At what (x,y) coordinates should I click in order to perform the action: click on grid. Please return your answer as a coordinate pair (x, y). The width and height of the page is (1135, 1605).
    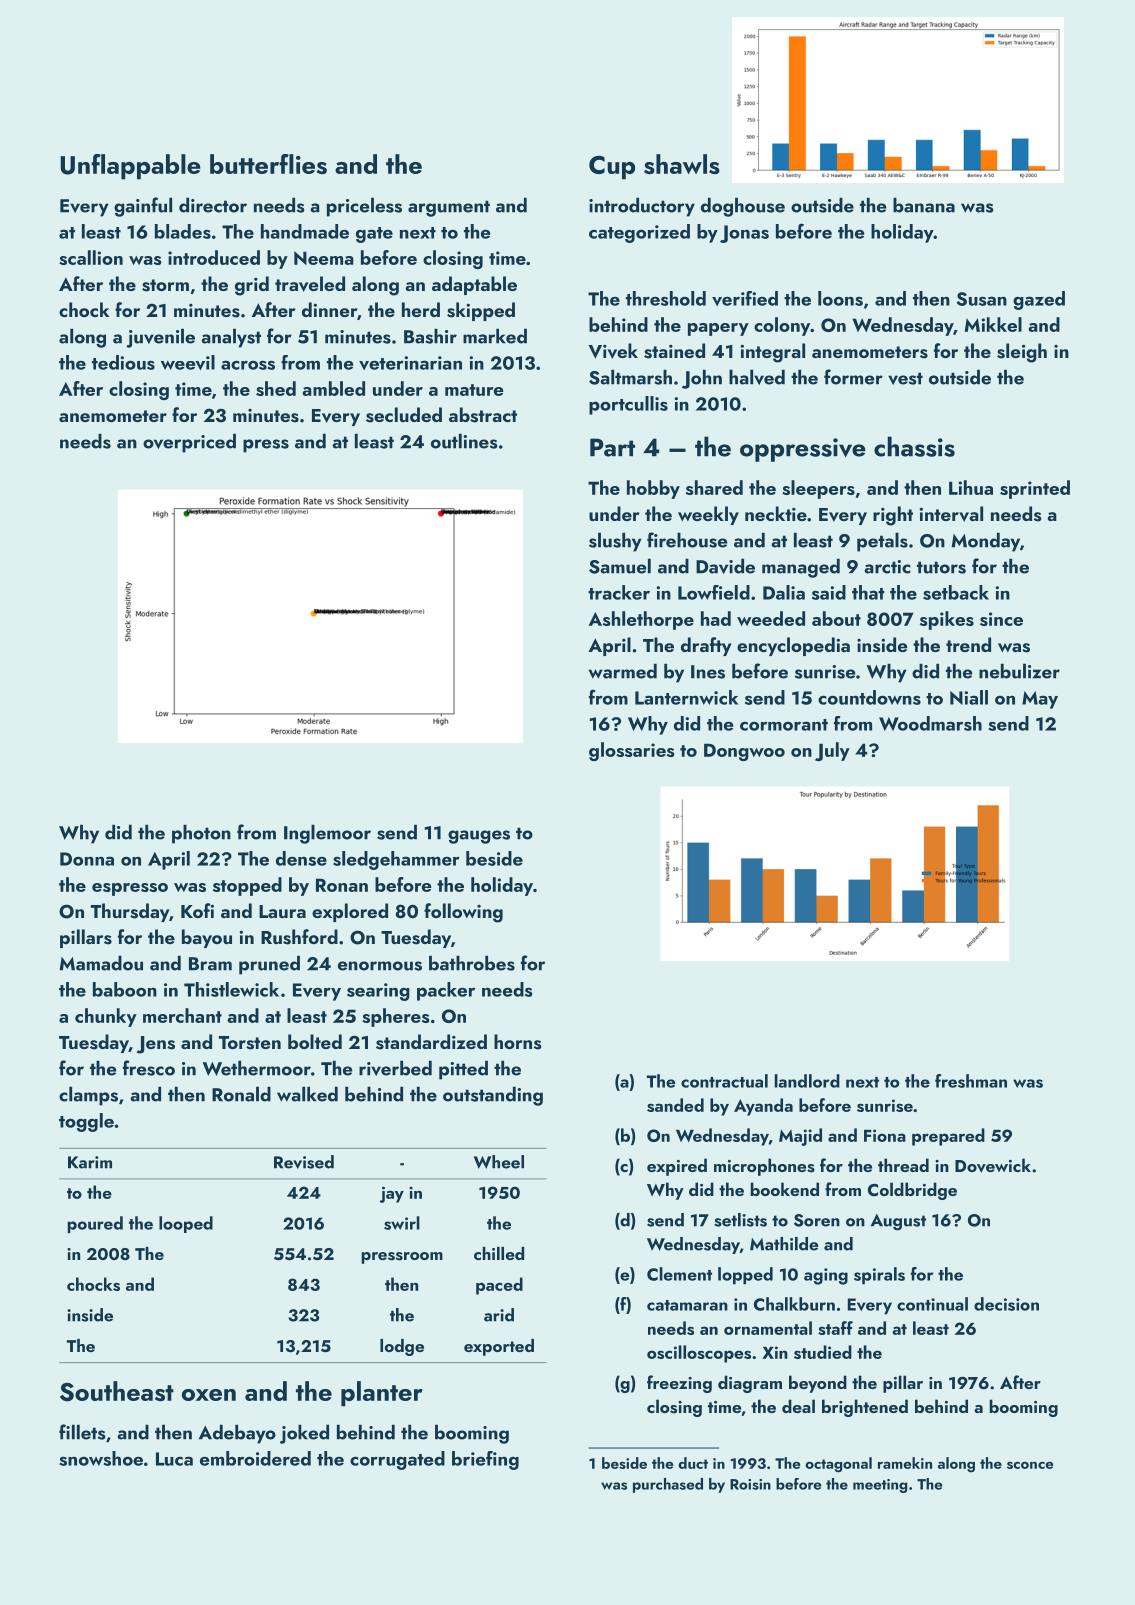
    Looking at the image, I should click on (252, 286).
